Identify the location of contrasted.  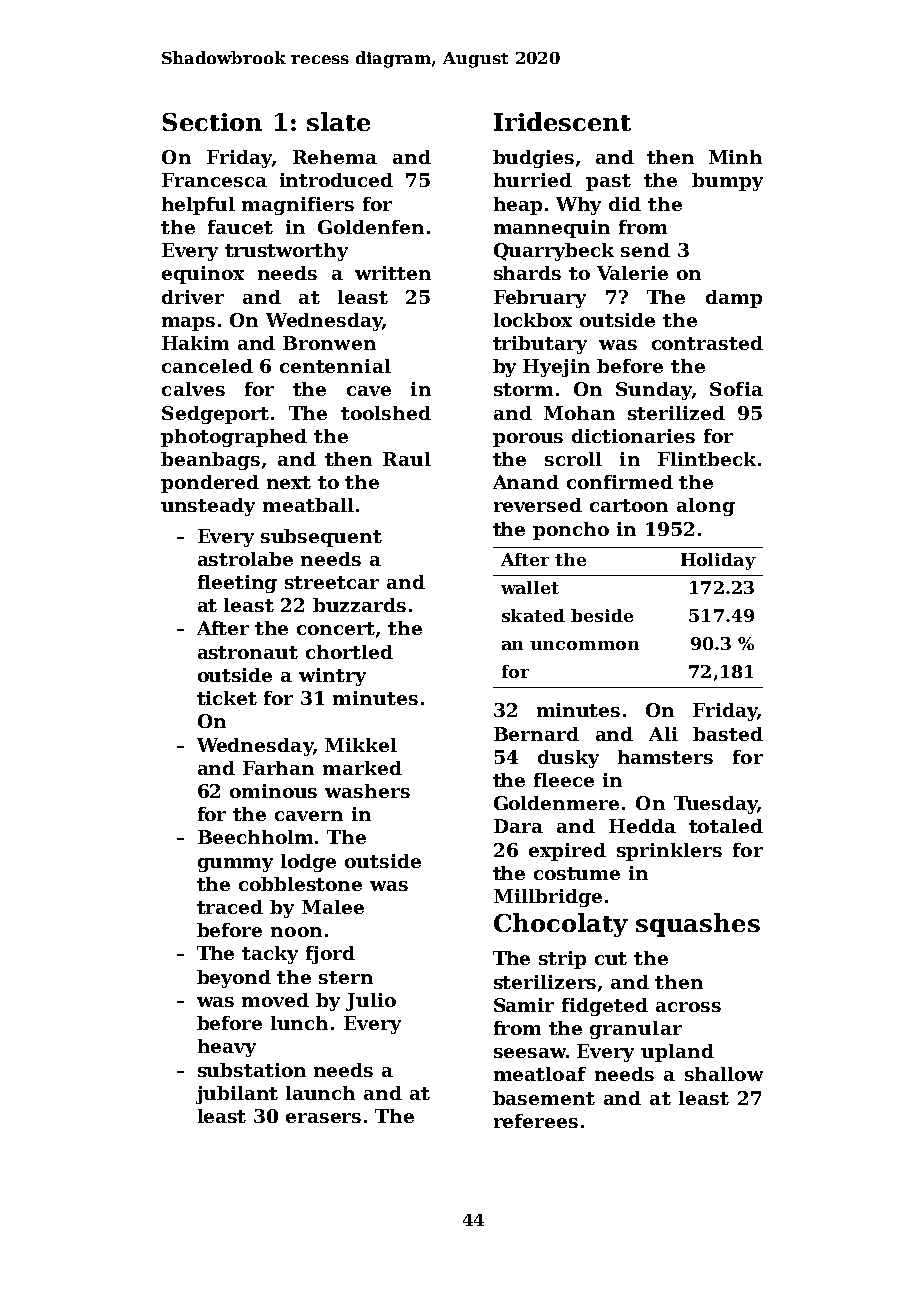
(707, 343).
